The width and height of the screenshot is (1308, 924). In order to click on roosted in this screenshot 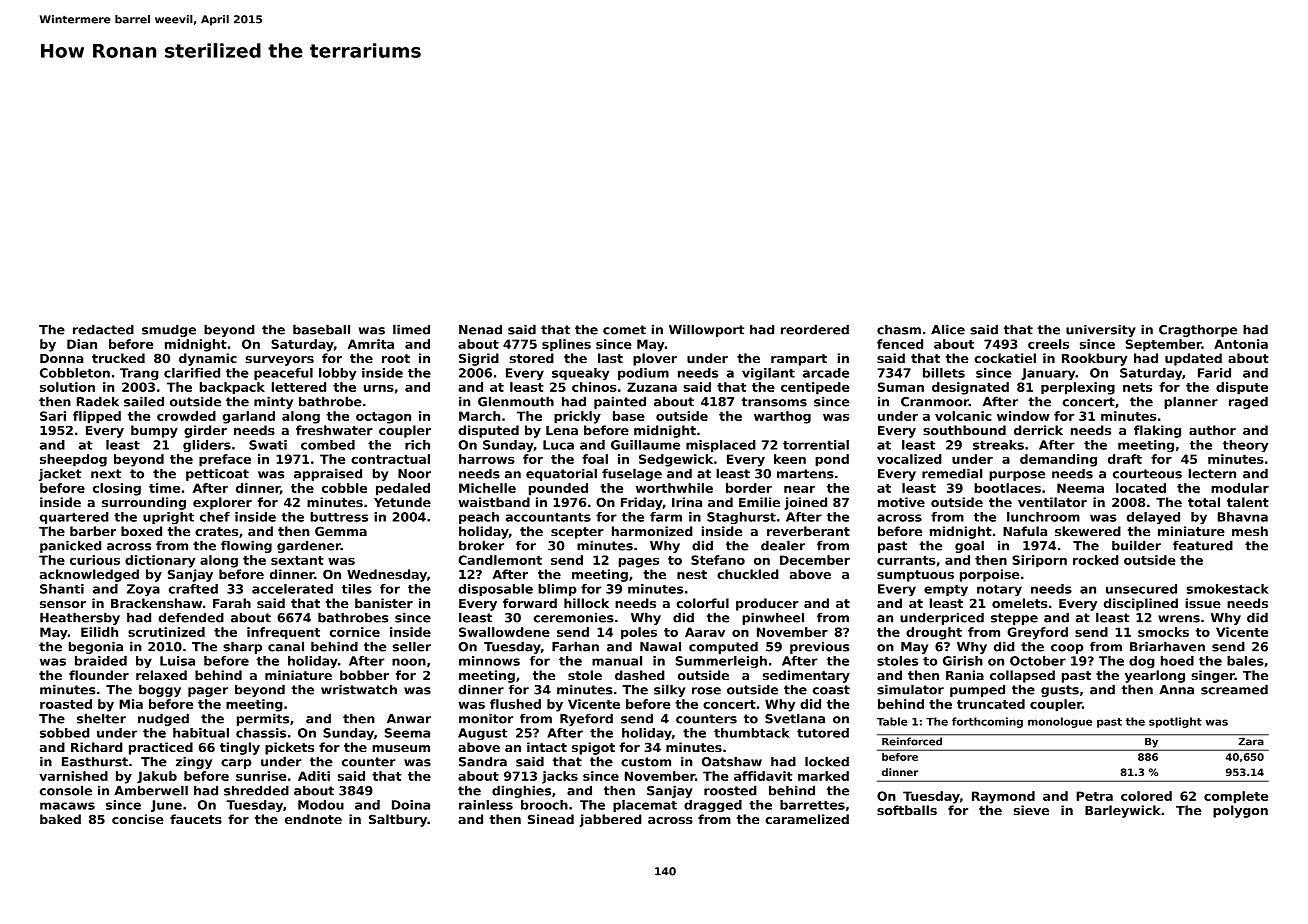, I will do `click(730, 790)`.
